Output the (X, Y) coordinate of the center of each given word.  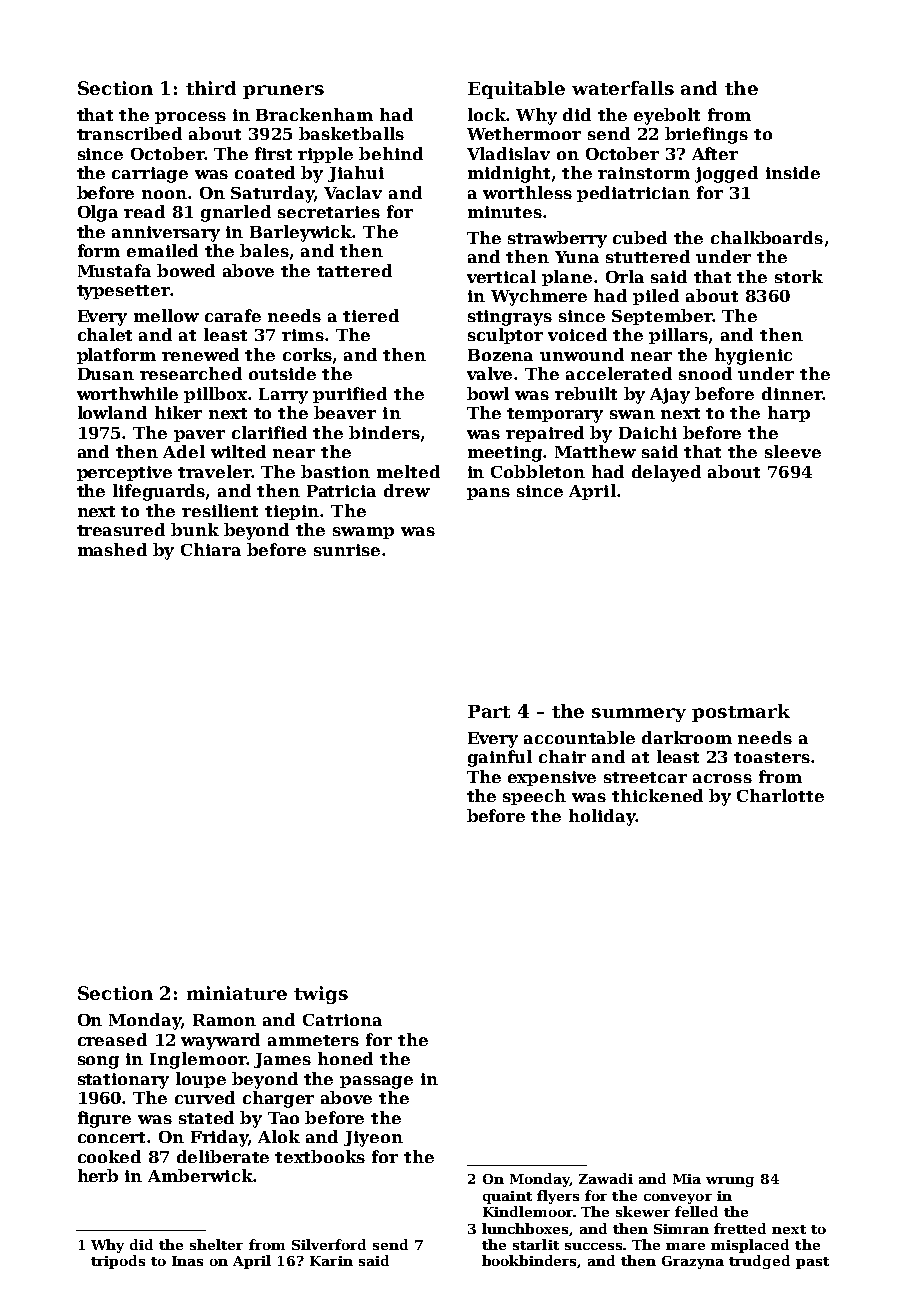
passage (376, 1082)
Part (489, 711)
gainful (500, 758)
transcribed (129, 133)
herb (98, 1175)
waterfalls (623, 88)
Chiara (211, 549)
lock (487, 114)
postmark (741, 713)
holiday (602, 817)
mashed (112, 549)
